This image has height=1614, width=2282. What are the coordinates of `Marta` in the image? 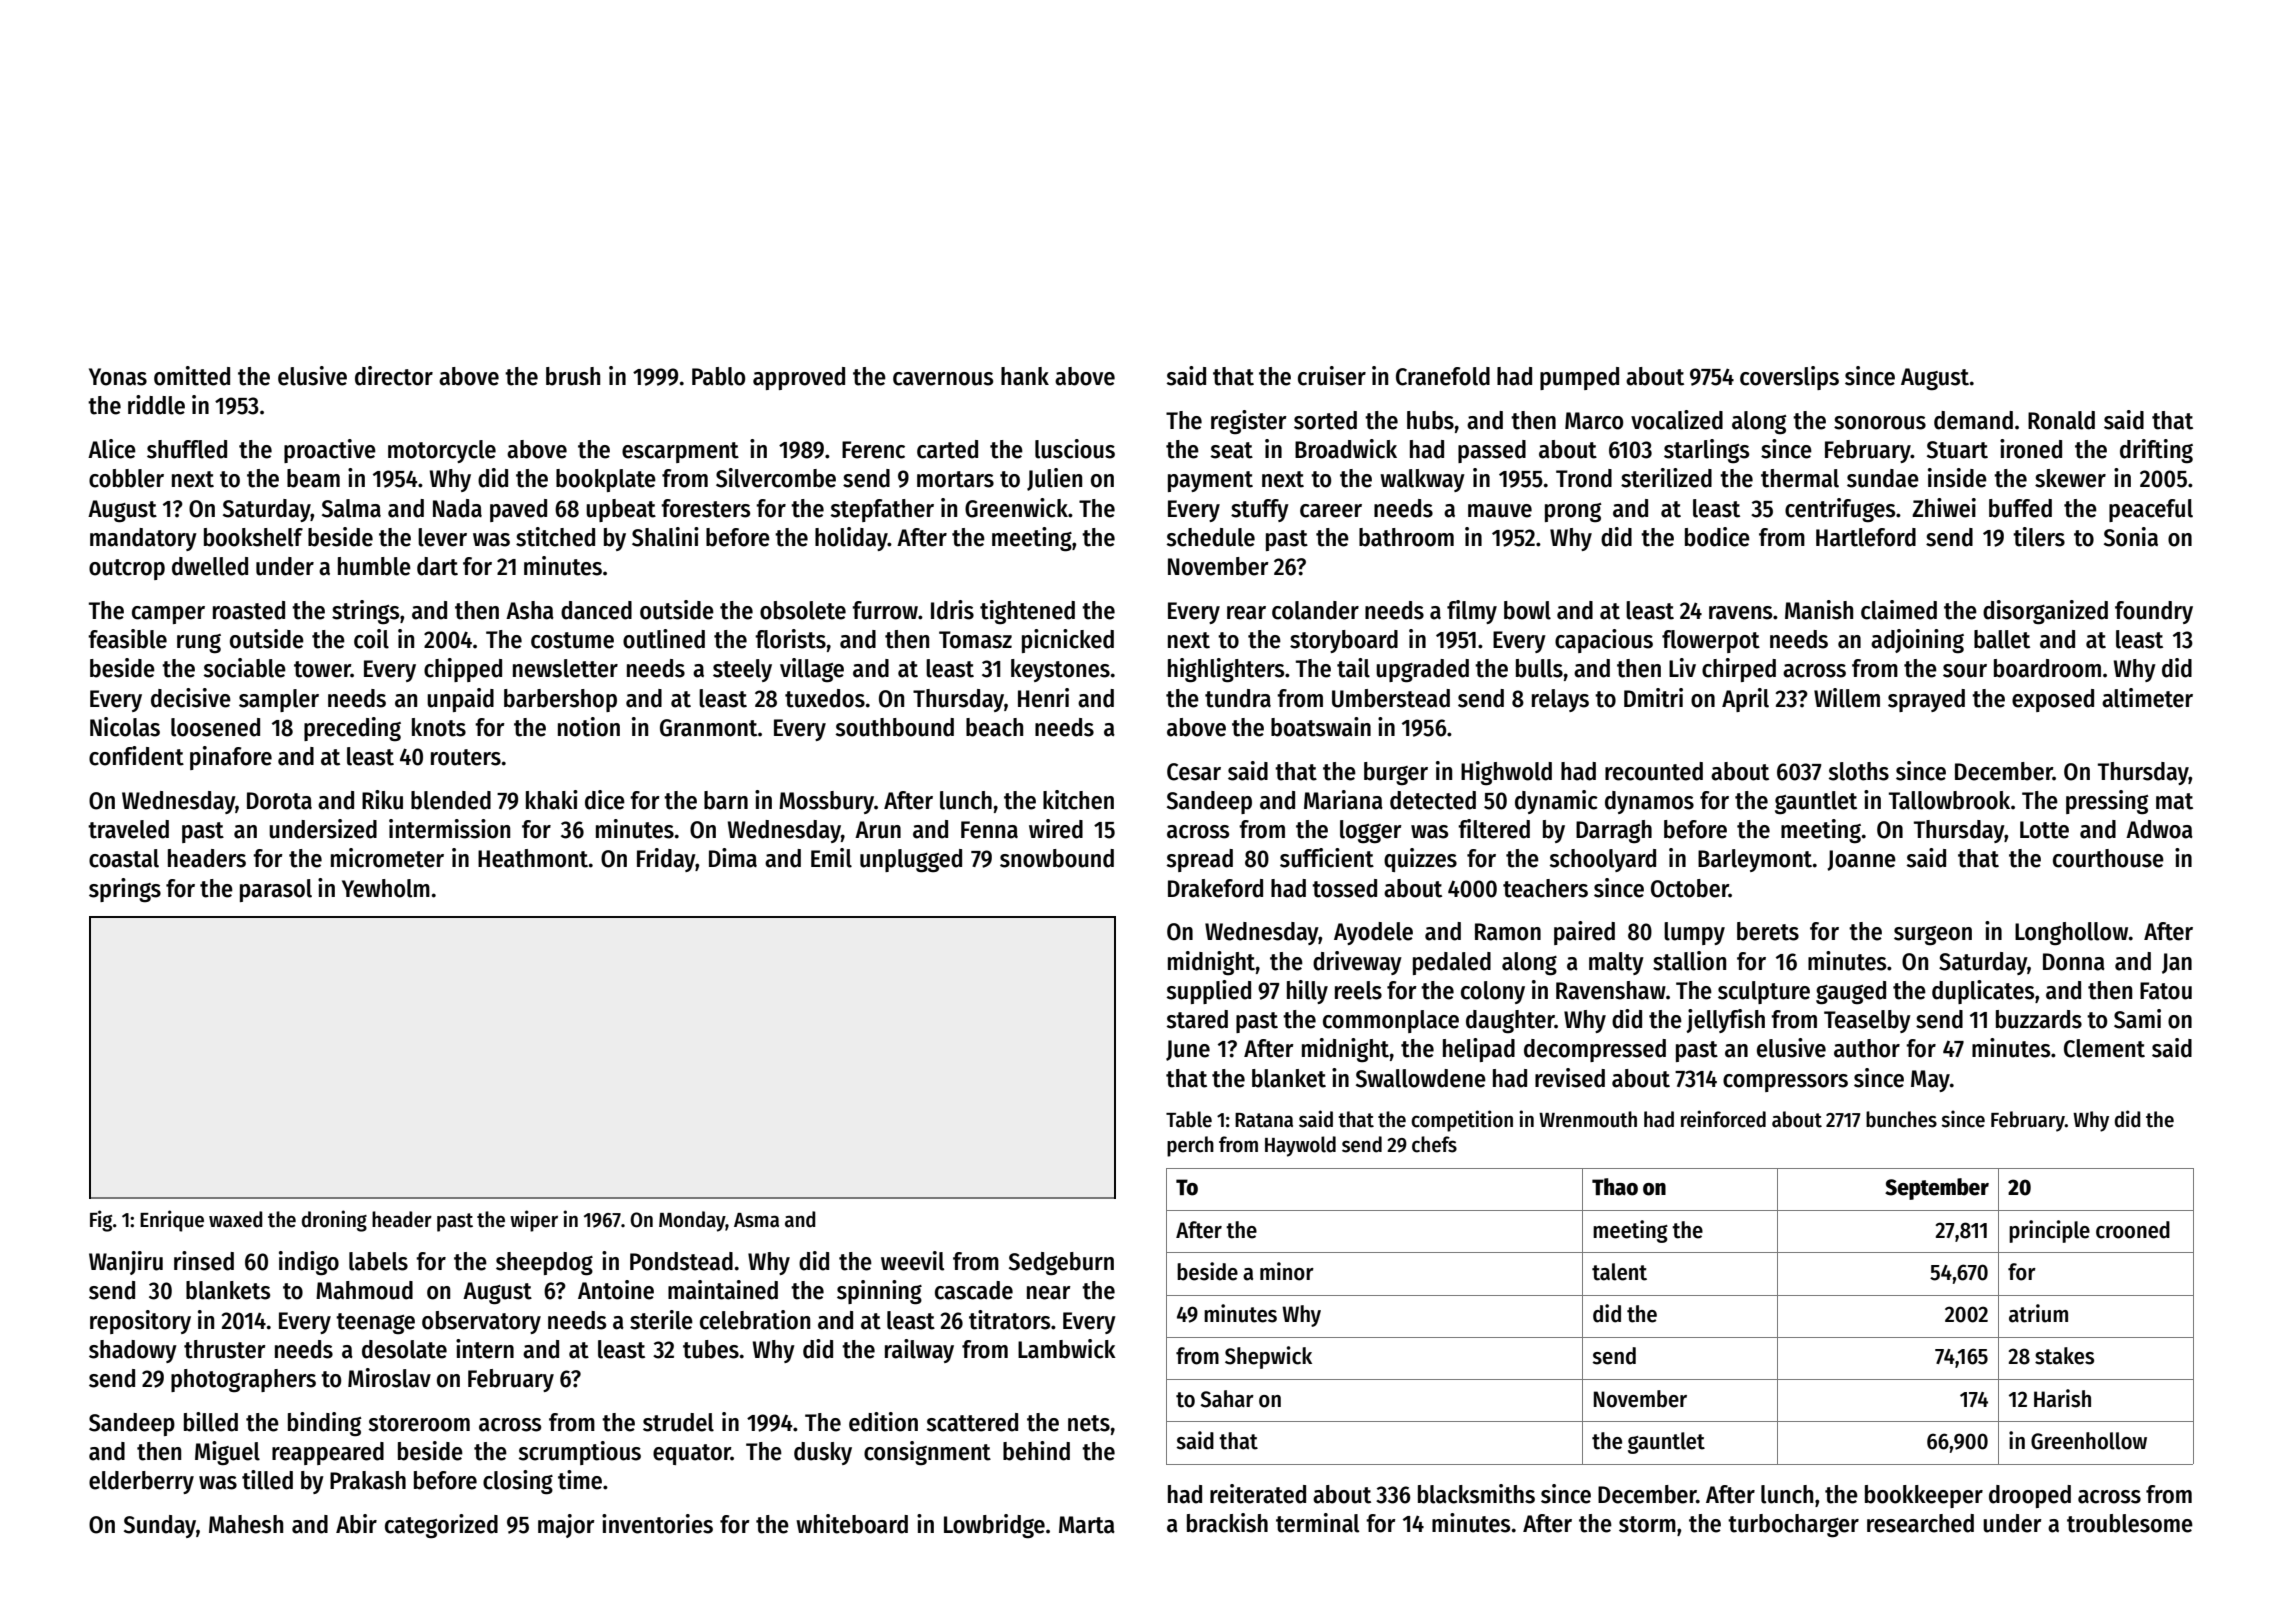 It's located at (1087, 1525).
